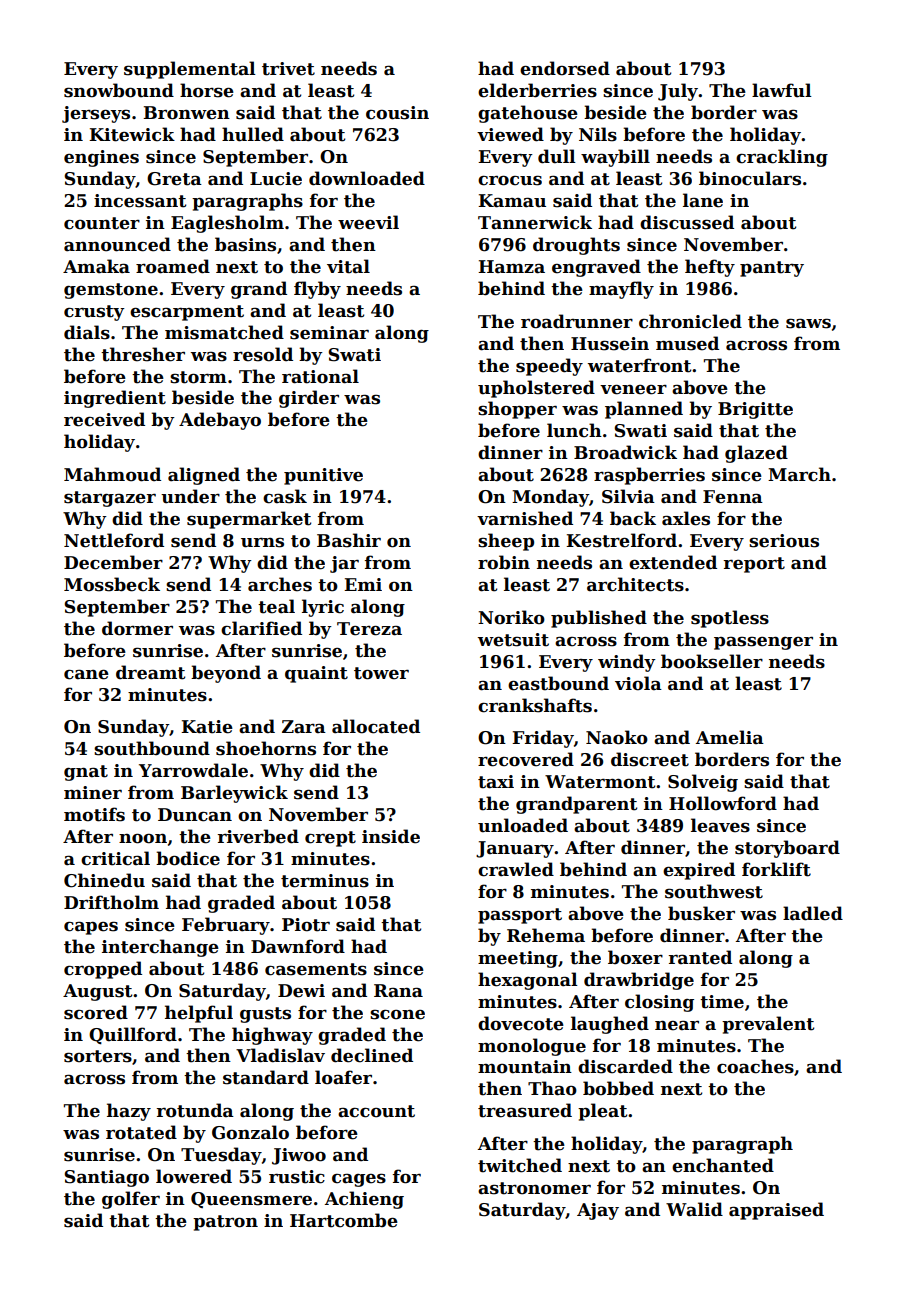  What do you see at coordinates (288, 69) in the page?
I see `trivet` at bounding box center [288, 69].
